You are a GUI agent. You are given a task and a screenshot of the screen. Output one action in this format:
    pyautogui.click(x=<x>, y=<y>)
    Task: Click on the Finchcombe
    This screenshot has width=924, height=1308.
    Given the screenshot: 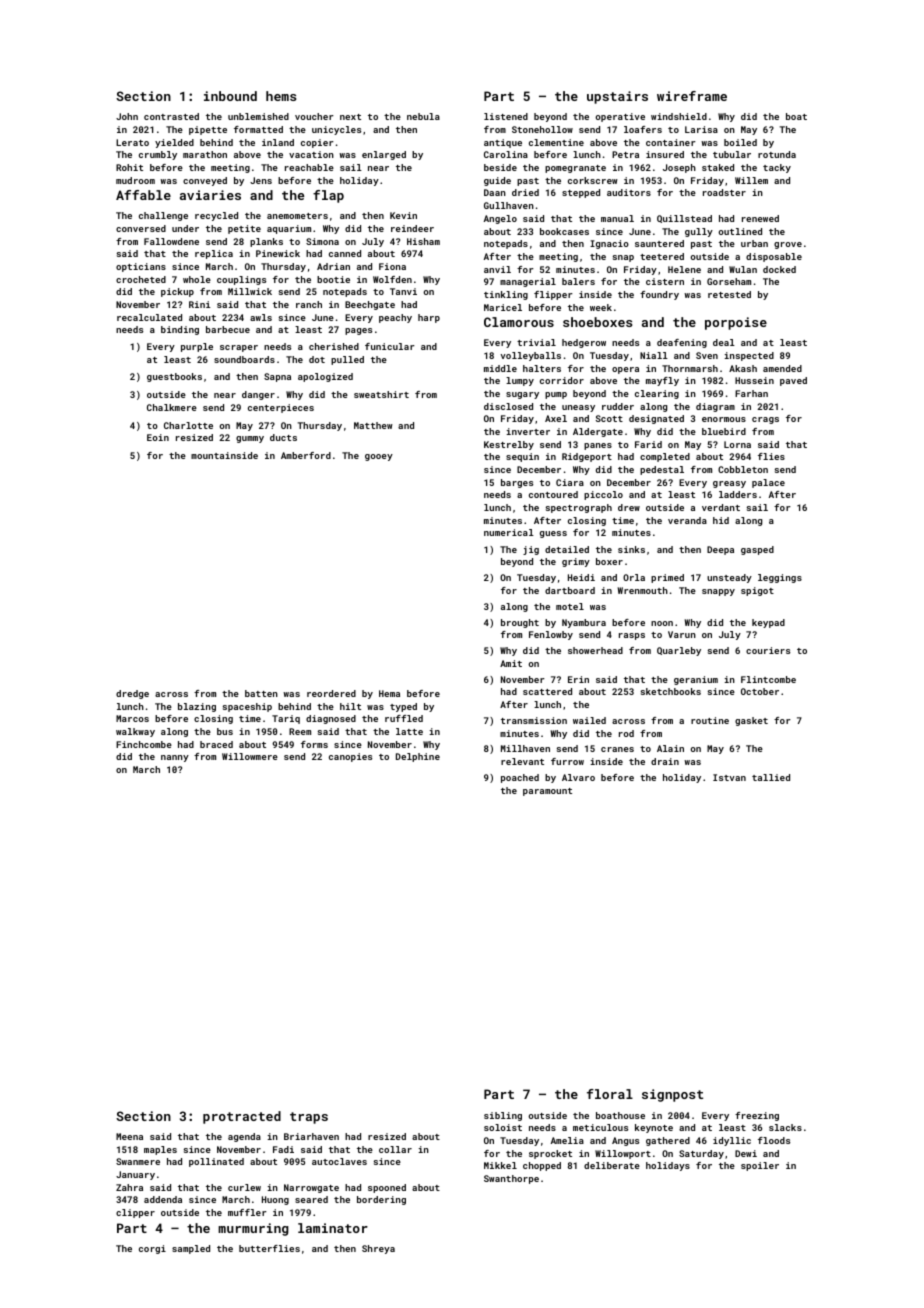 What is the action you would take?
    pyautogui.click(x=144, y=744)
